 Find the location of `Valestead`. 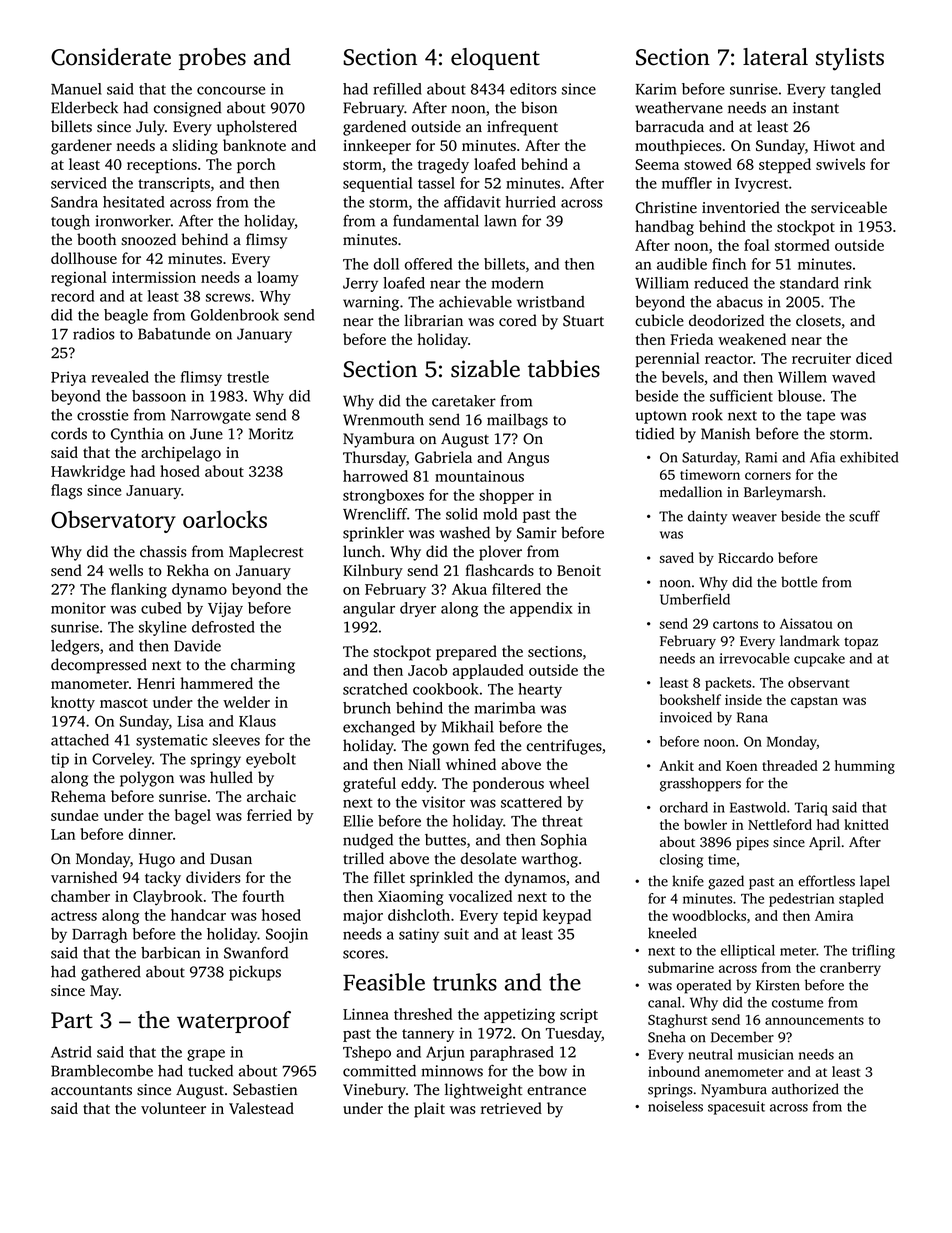

Valestead is located at coordinates (261, 1108).
